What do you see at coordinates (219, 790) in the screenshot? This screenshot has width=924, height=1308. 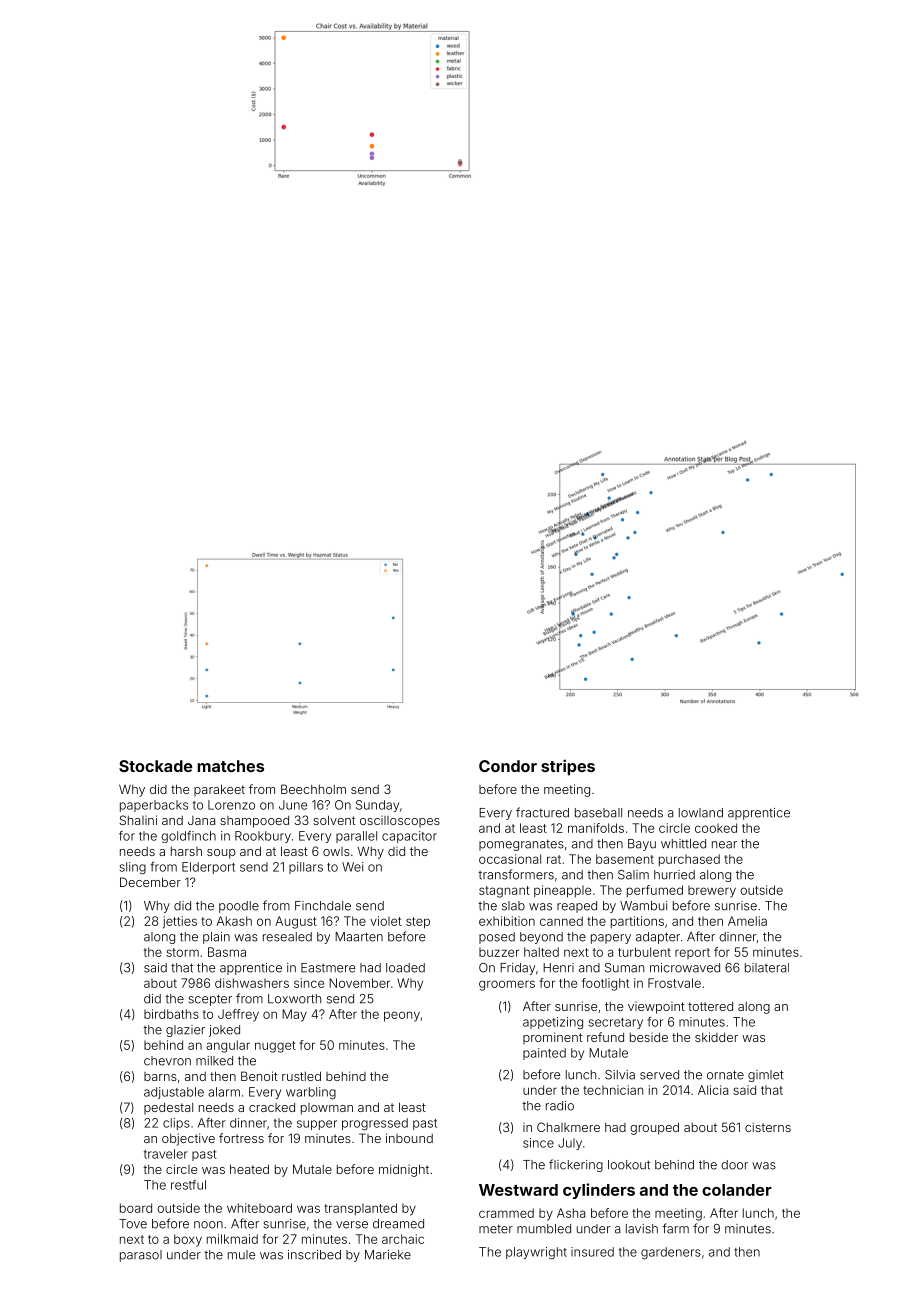 I see `parakeet` at bounding box center [219, 790].
